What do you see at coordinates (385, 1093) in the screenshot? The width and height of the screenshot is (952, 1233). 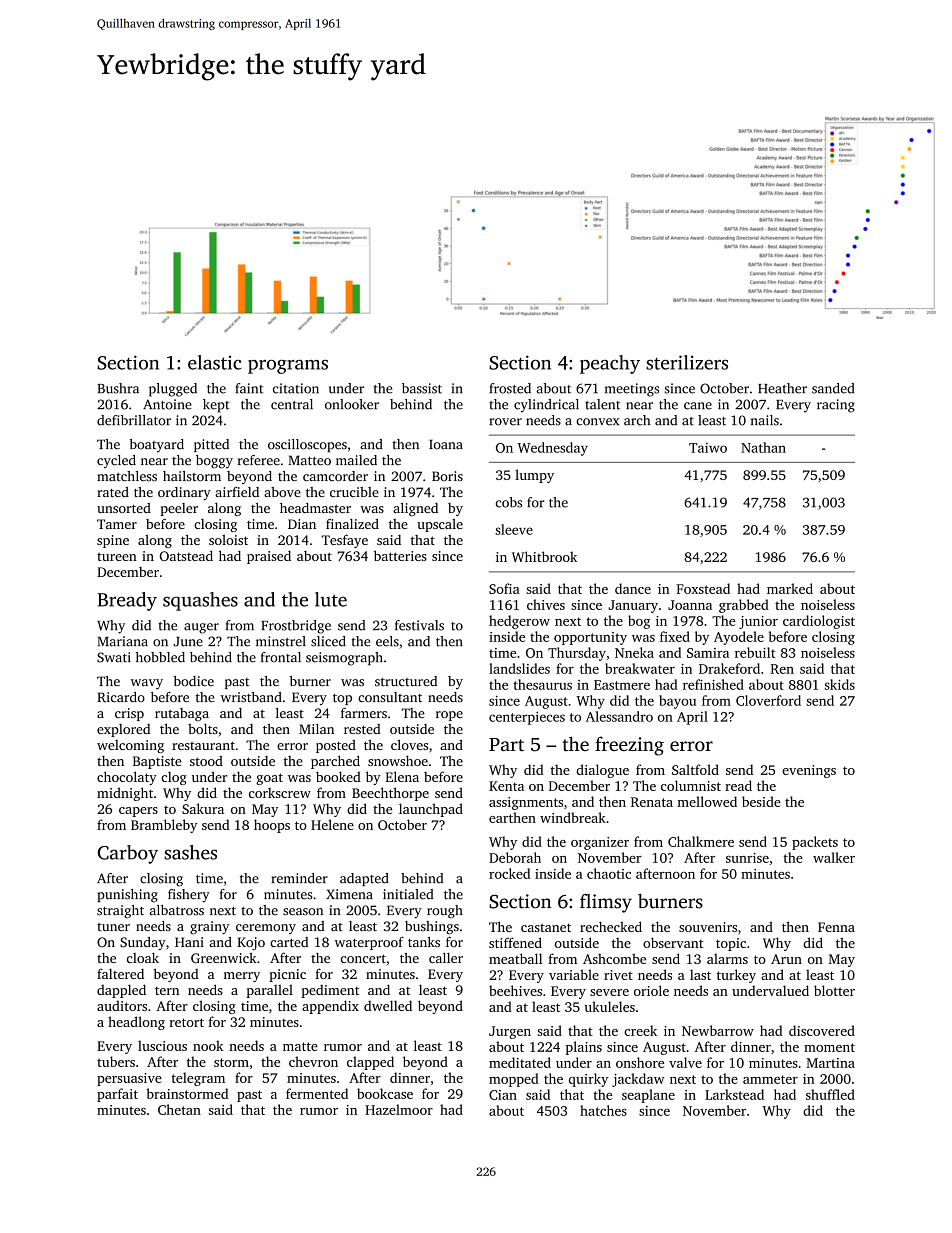 I see `bookcase` at bounding box center [385, 1093].
